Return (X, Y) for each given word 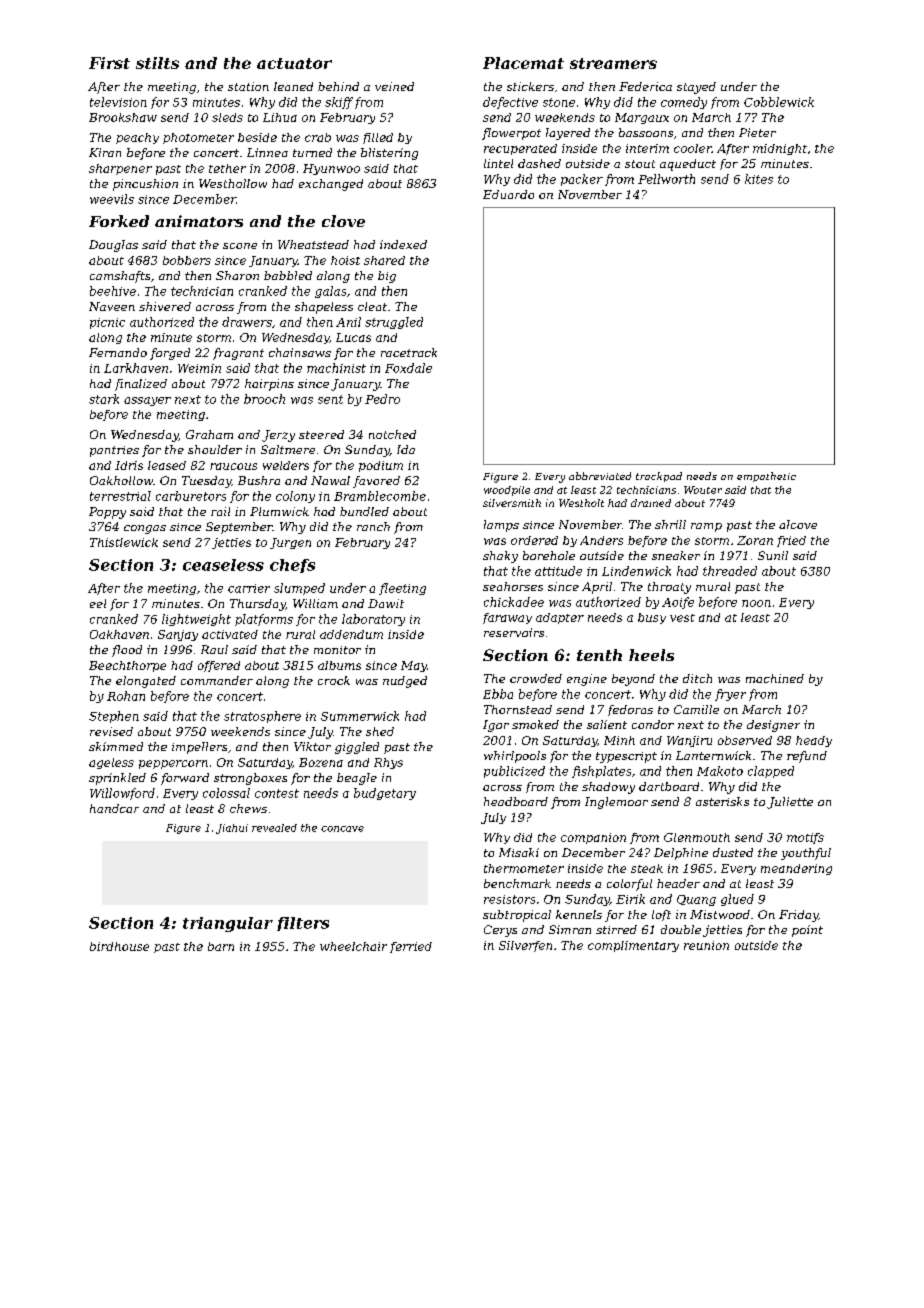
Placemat (523, 63)
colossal (226, 793)
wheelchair (353, 946)
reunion (706, 945)
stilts (157, 63)
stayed (696, 88)
